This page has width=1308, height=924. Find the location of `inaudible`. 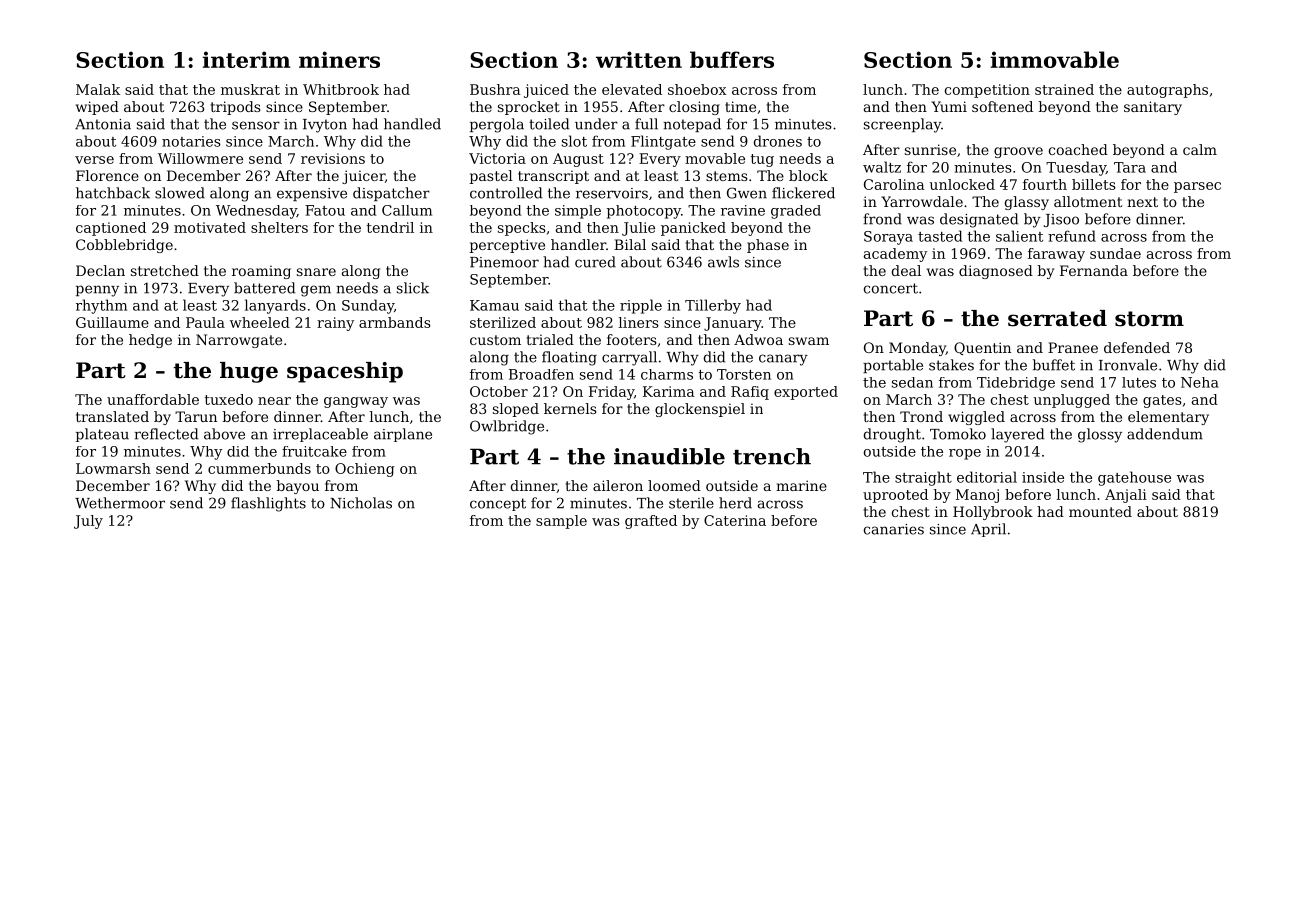

inaudible is located at coordinates (669, 456).
